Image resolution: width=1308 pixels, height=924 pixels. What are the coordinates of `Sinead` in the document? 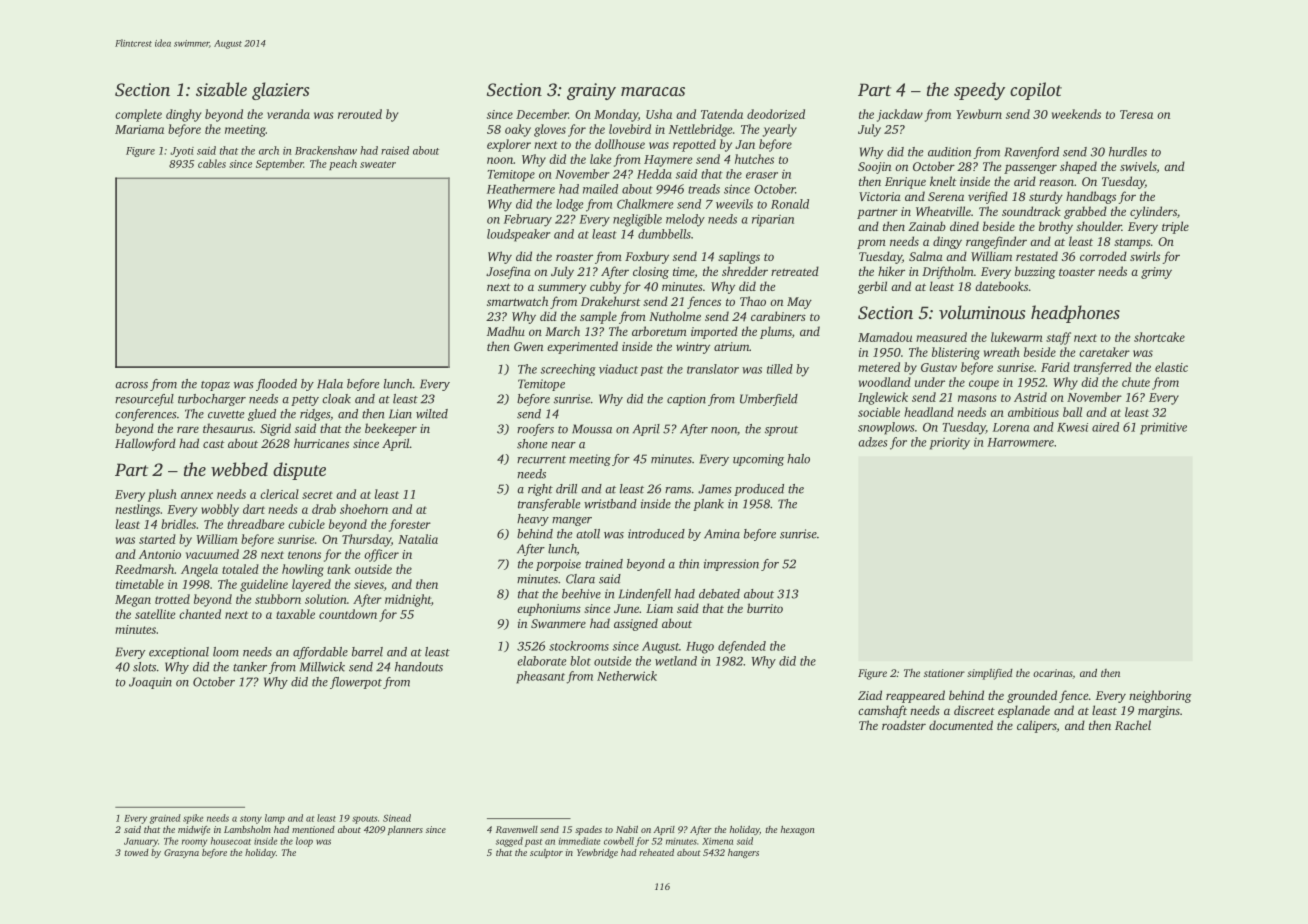 It's located at (397, 818).
